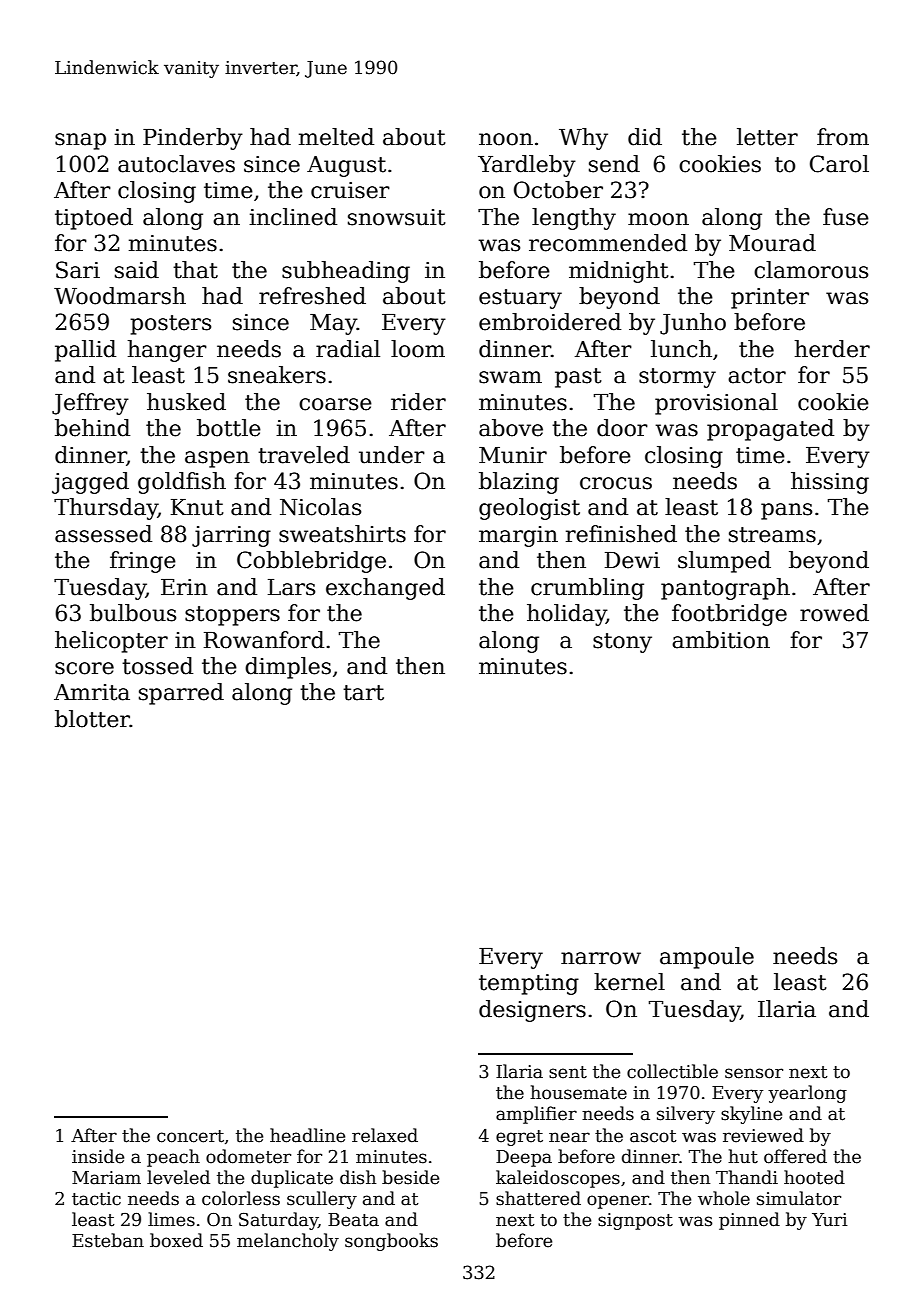  Describe the element at coordinates (707, 958) in the document. I see `ampoule` at that location.
